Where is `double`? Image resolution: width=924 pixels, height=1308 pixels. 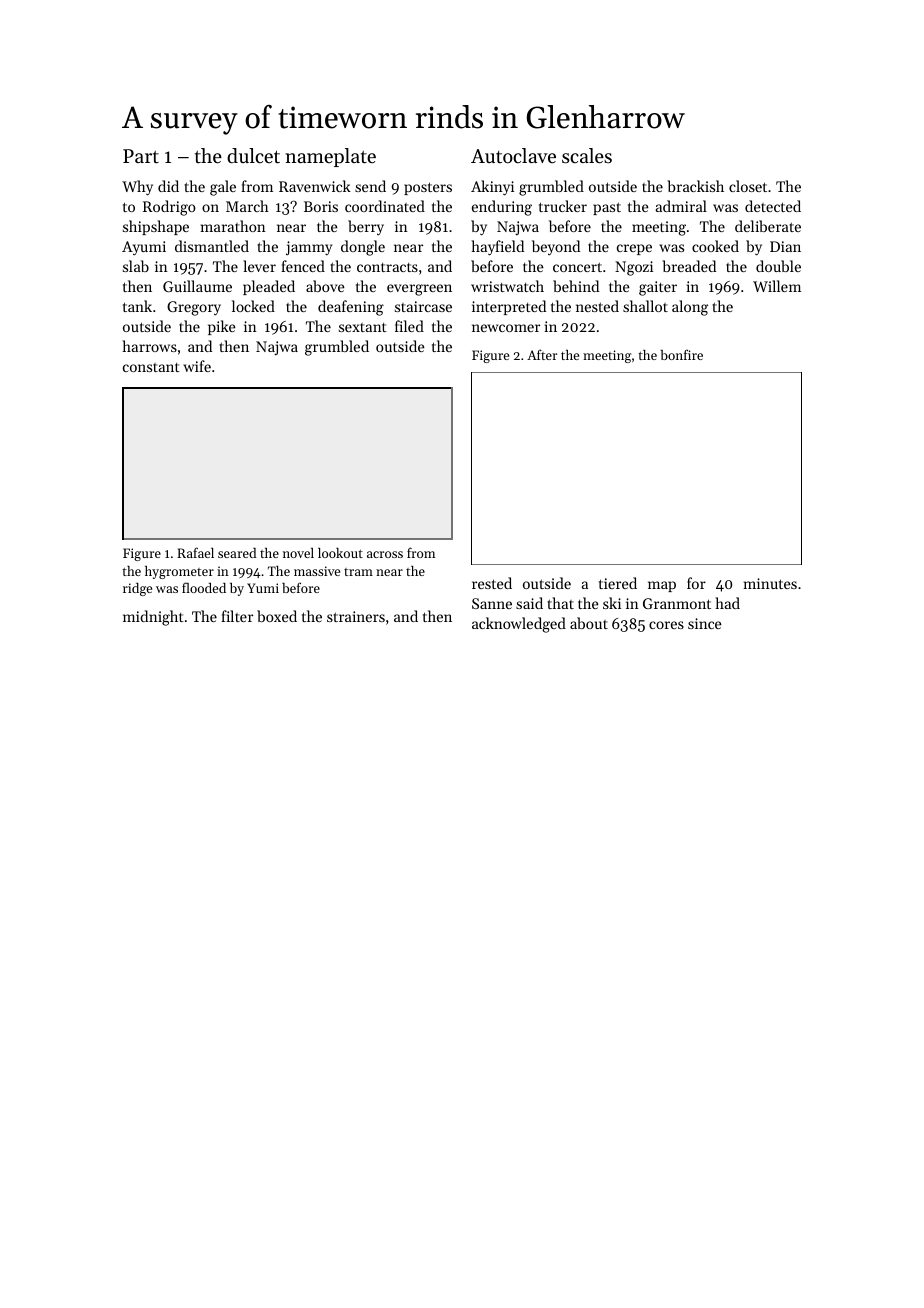
double is located at coordinates (778, 266).
